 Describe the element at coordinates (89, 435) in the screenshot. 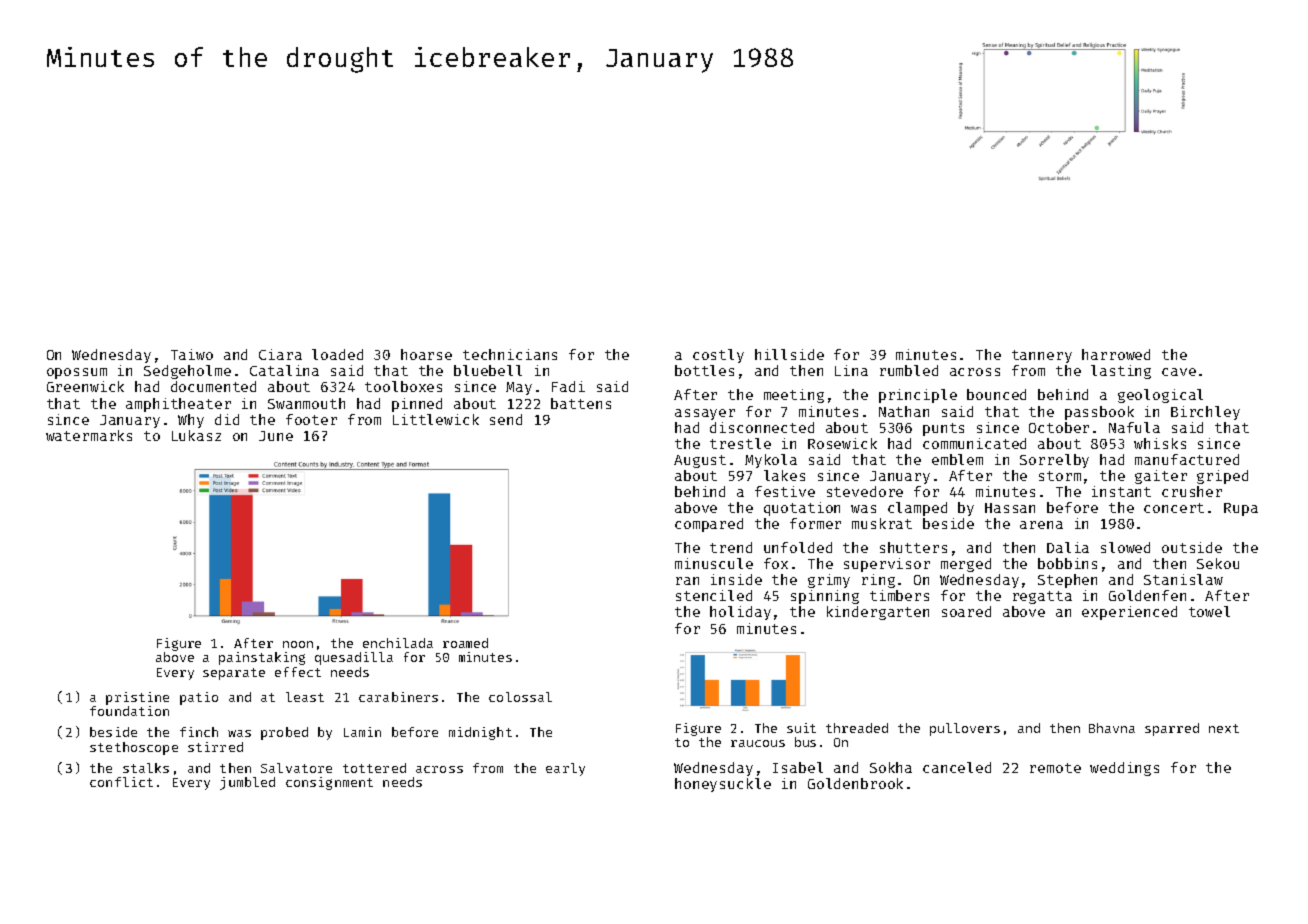

I see `watermarks` at that location.
